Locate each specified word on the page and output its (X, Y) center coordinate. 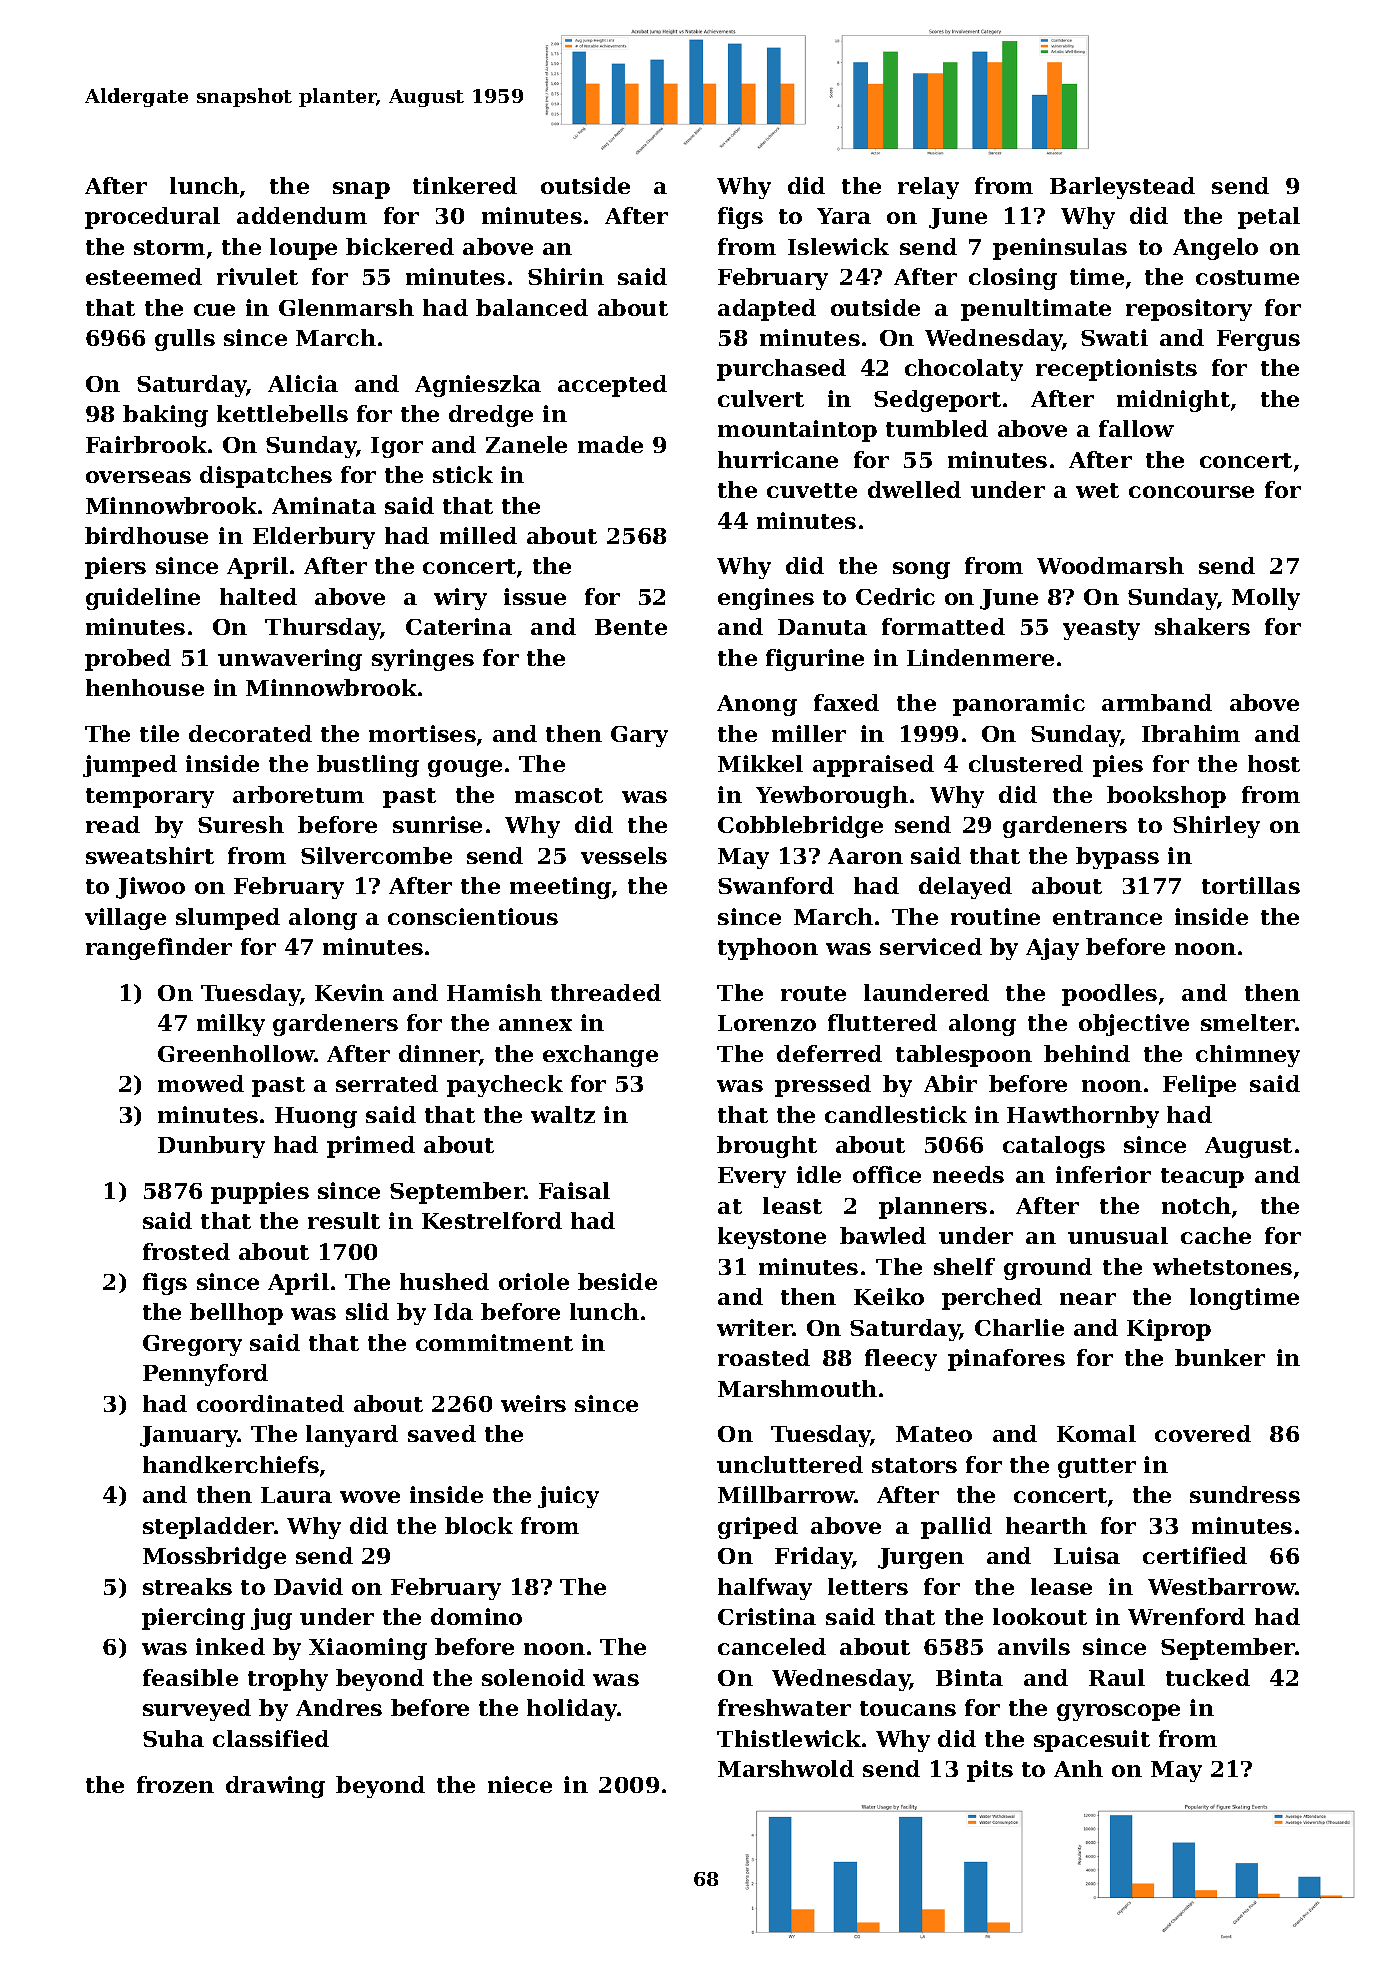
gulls (185, 340)
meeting (560, 888)
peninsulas (1060, 249)
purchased (781, 370)
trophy (288, 1680)
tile (159, 733)
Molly (1266, 599)
